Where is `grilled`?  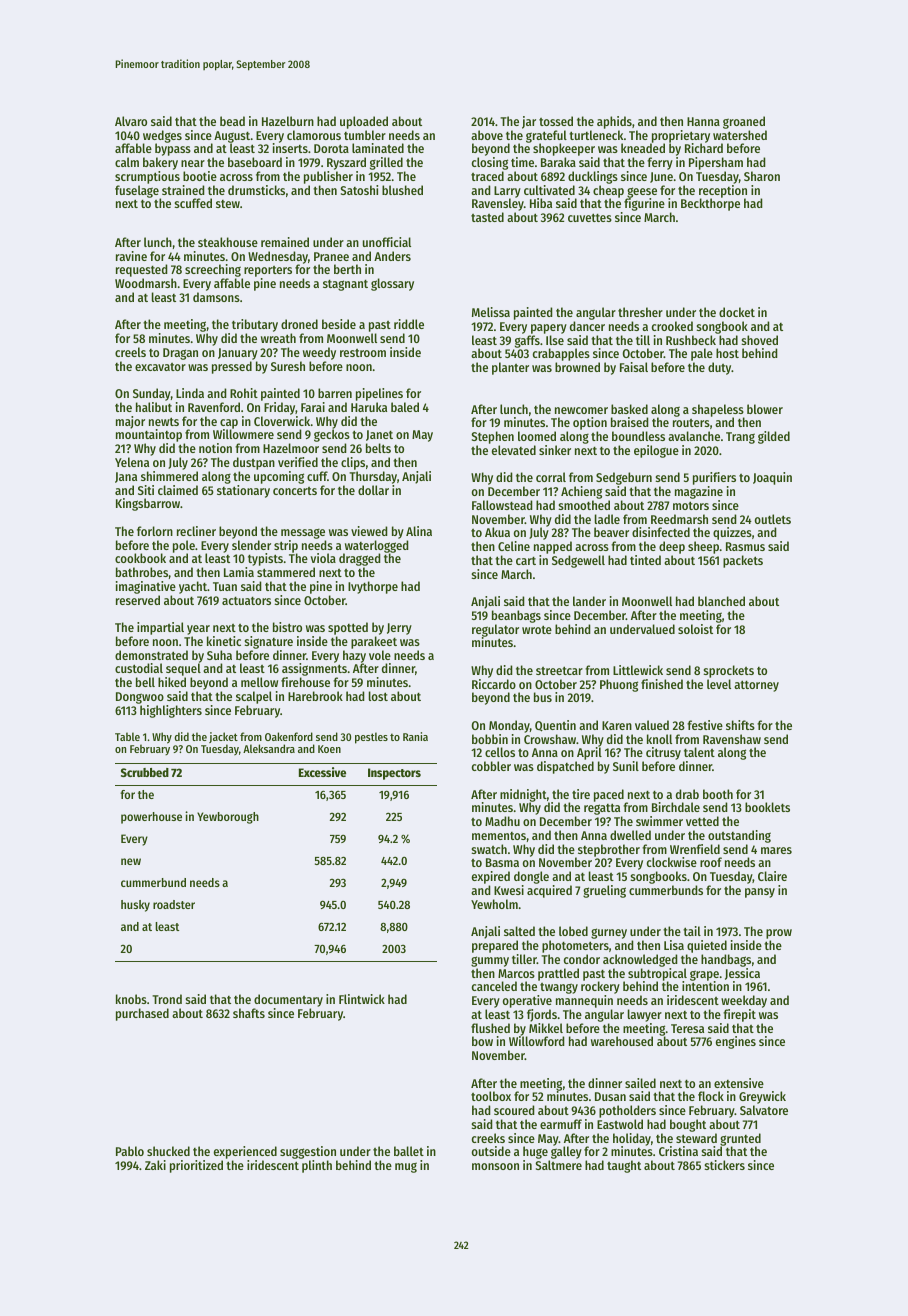
grilled is located at coordinates (386, 163).
